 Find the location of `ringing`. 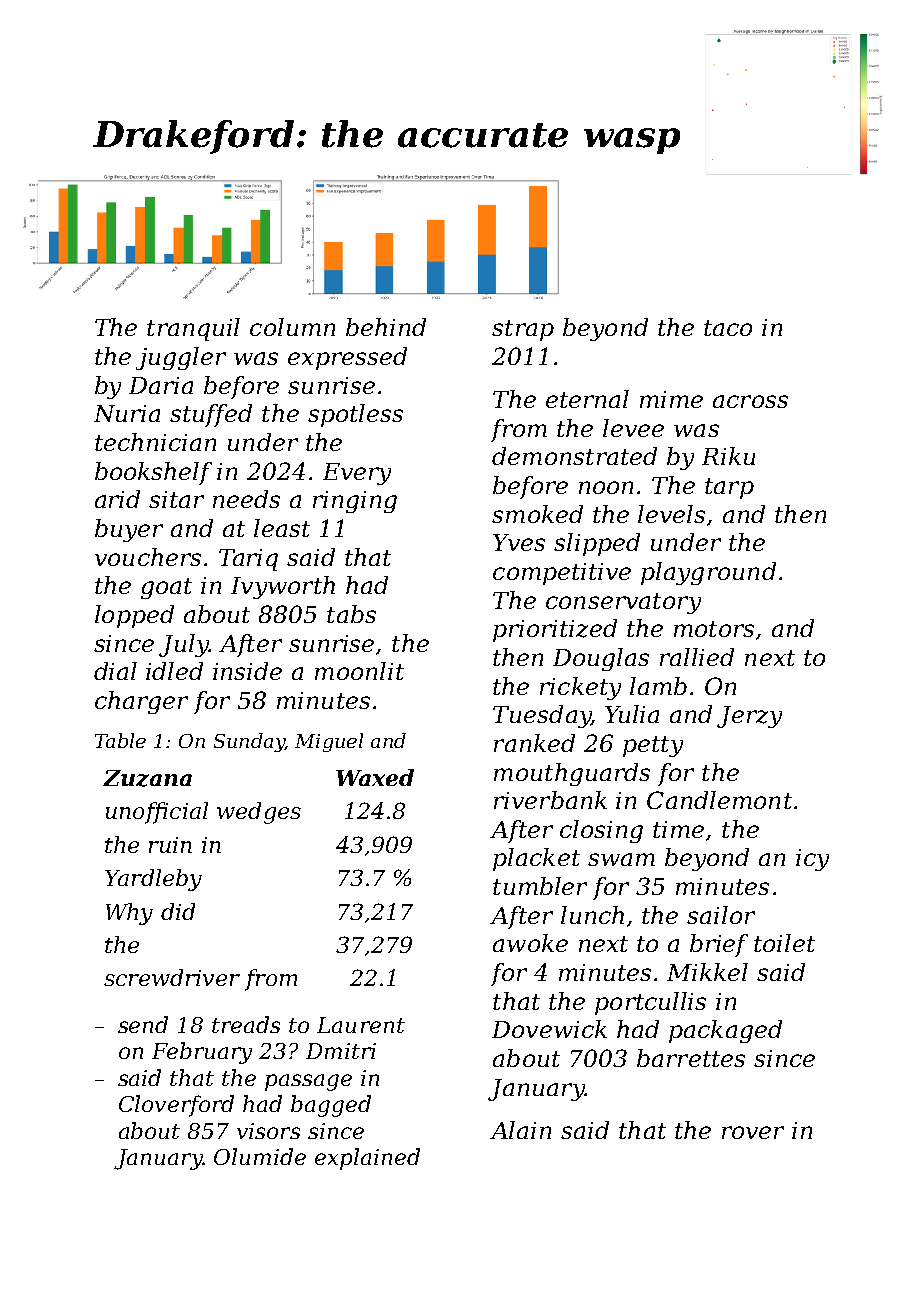

ringing is located at coordinates (355, 502).
